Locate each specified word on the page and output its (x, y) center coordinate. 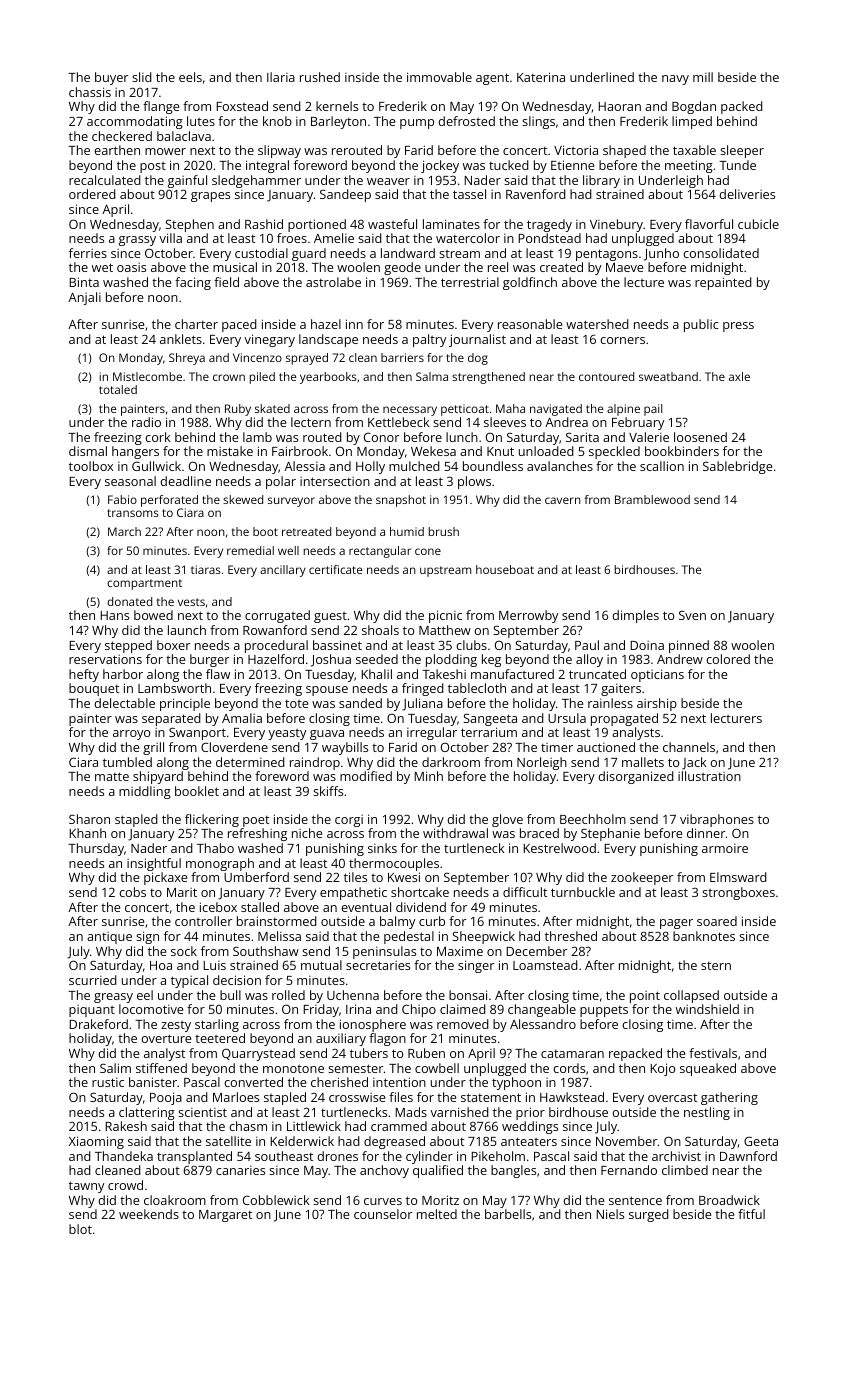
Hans (114, 615)
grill (153, 748)
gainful (187, 181)
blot (80, 1229)
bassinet (337, 645)
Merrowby (528, 616)
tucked (509, 165)
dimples (635, 616)
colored (728, 659)
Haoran (619, 106)
